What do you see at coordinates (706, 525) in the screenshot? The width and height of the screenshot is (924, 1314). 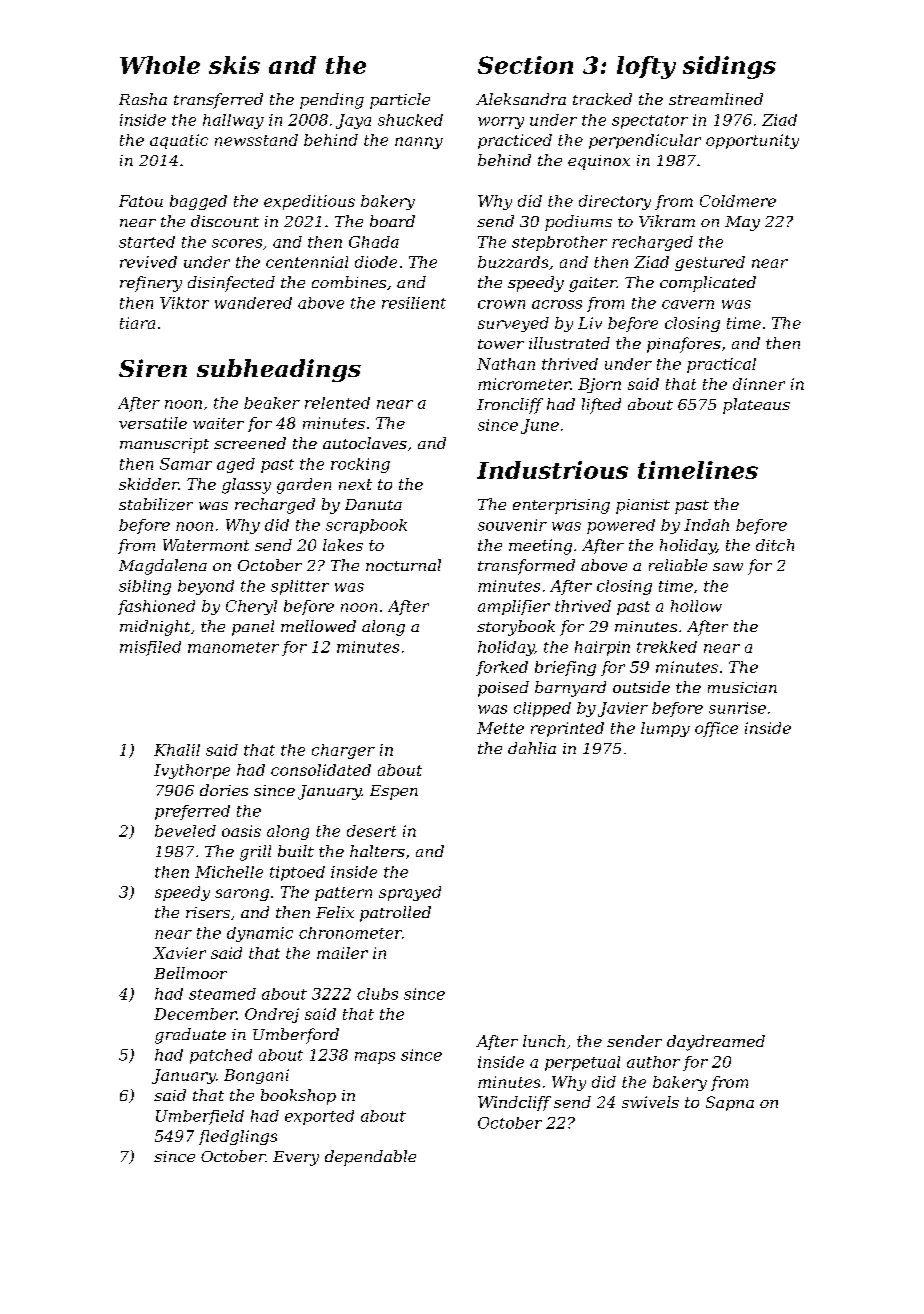 I see `Indah` at bounding box center [706, 525].
